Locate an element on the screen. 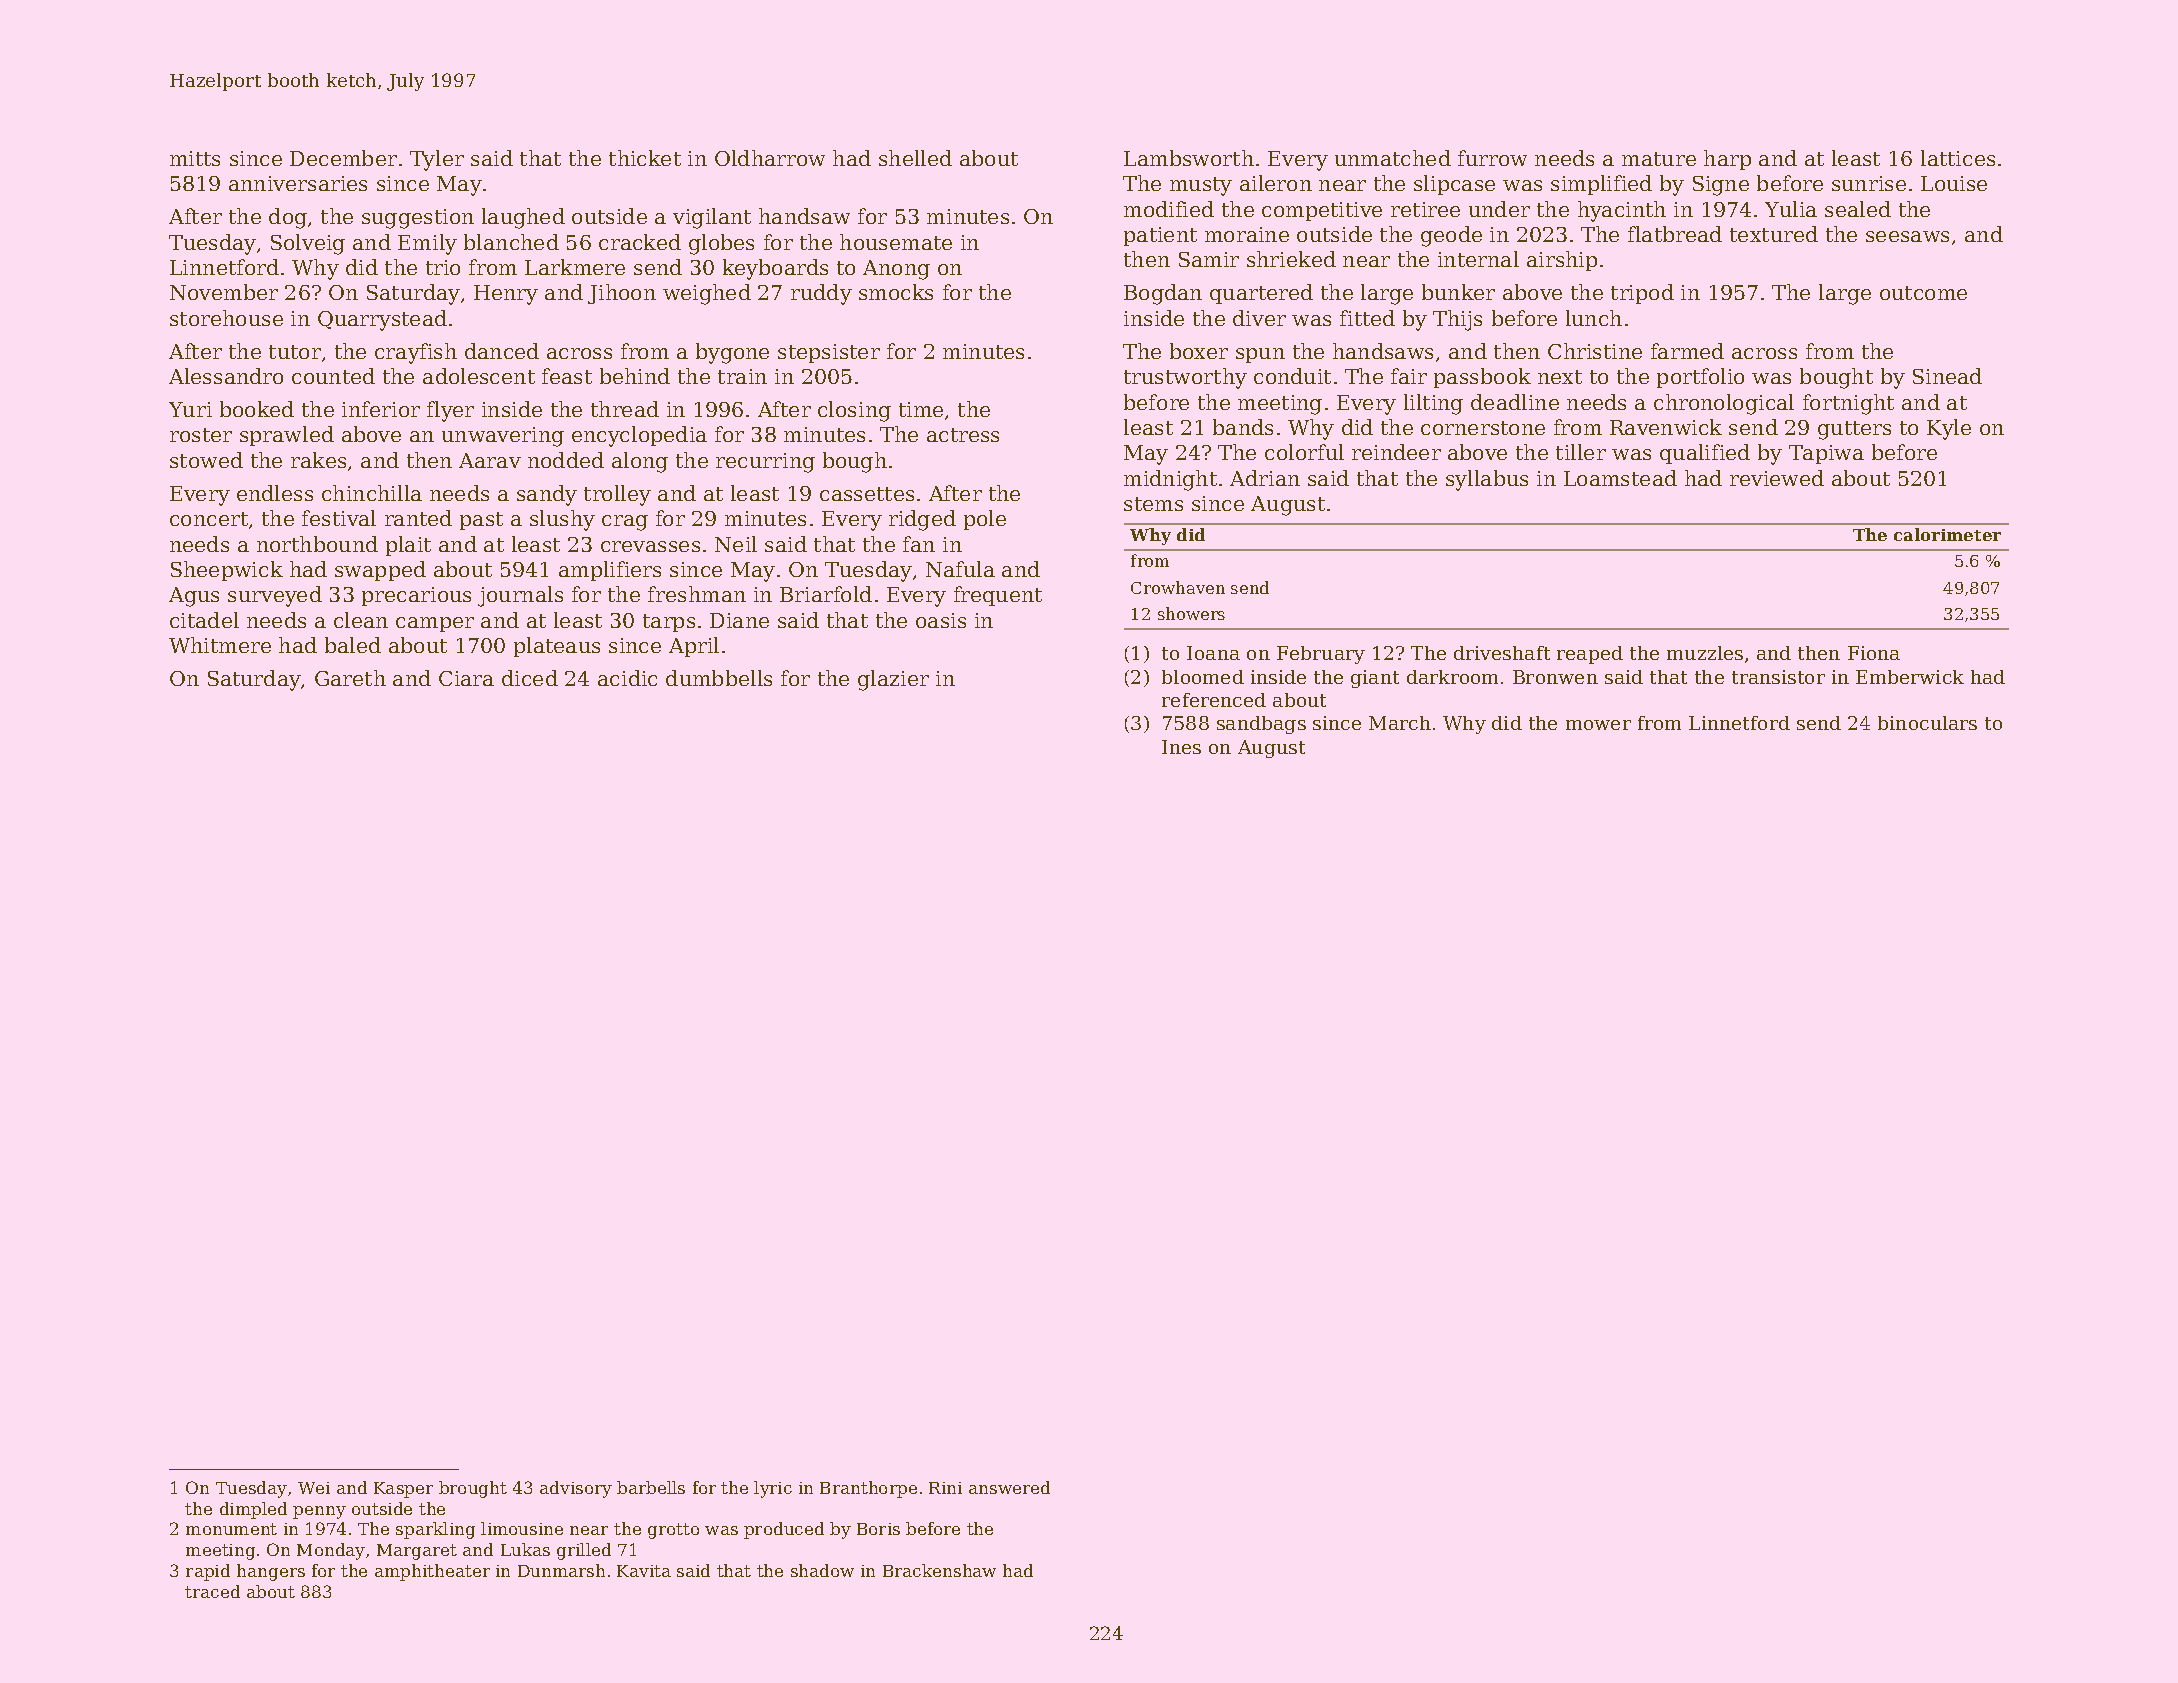 The width and height of the screenshot is (2178, 1683). danced is located at coordinates (502, 351).
